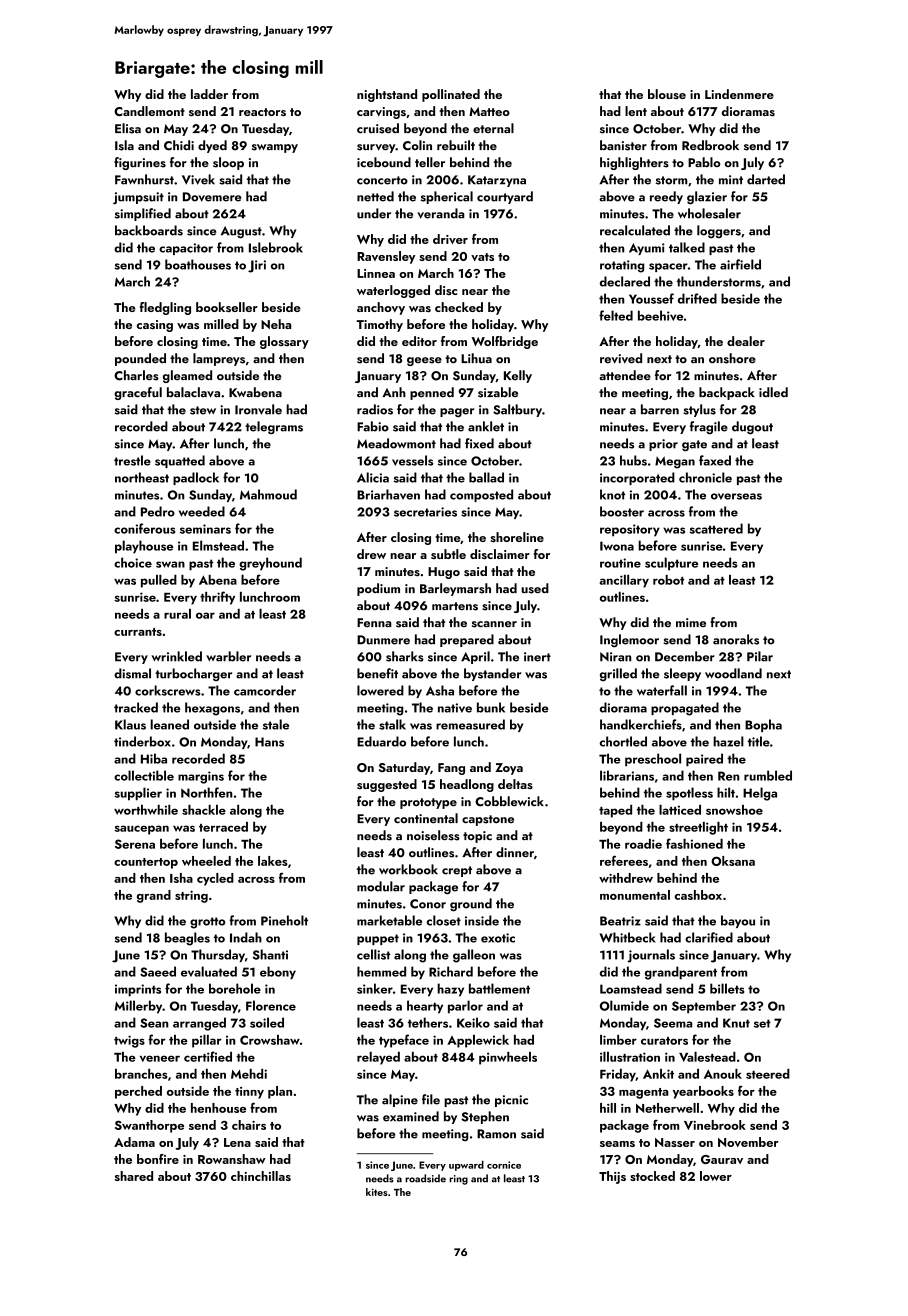 The height and width of the screenshot is (1316, 908). I want to click on sinker, so click(375, 988).
